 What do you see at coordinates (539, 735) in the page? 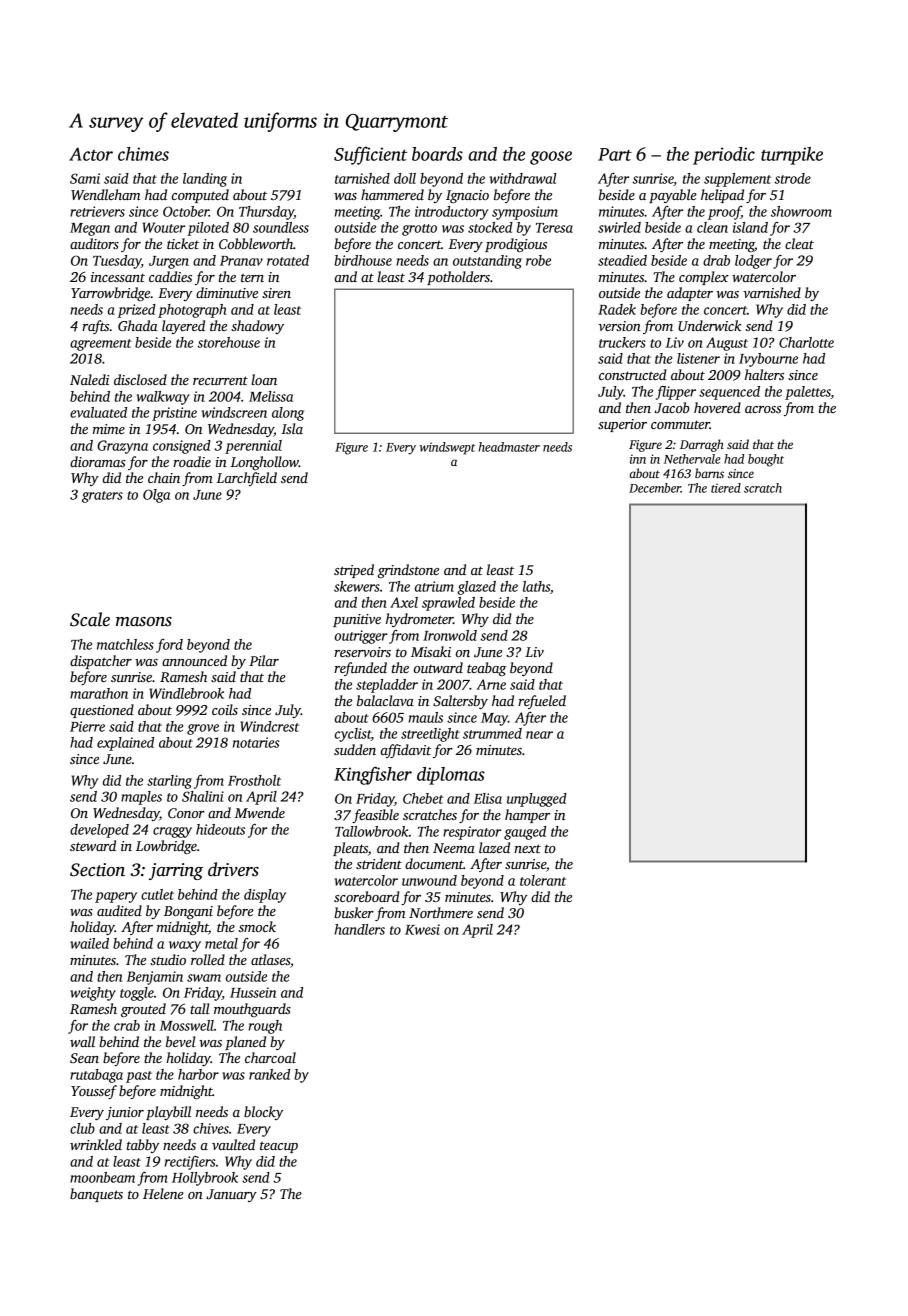
I see `near` at bounding box center [539, 735].
